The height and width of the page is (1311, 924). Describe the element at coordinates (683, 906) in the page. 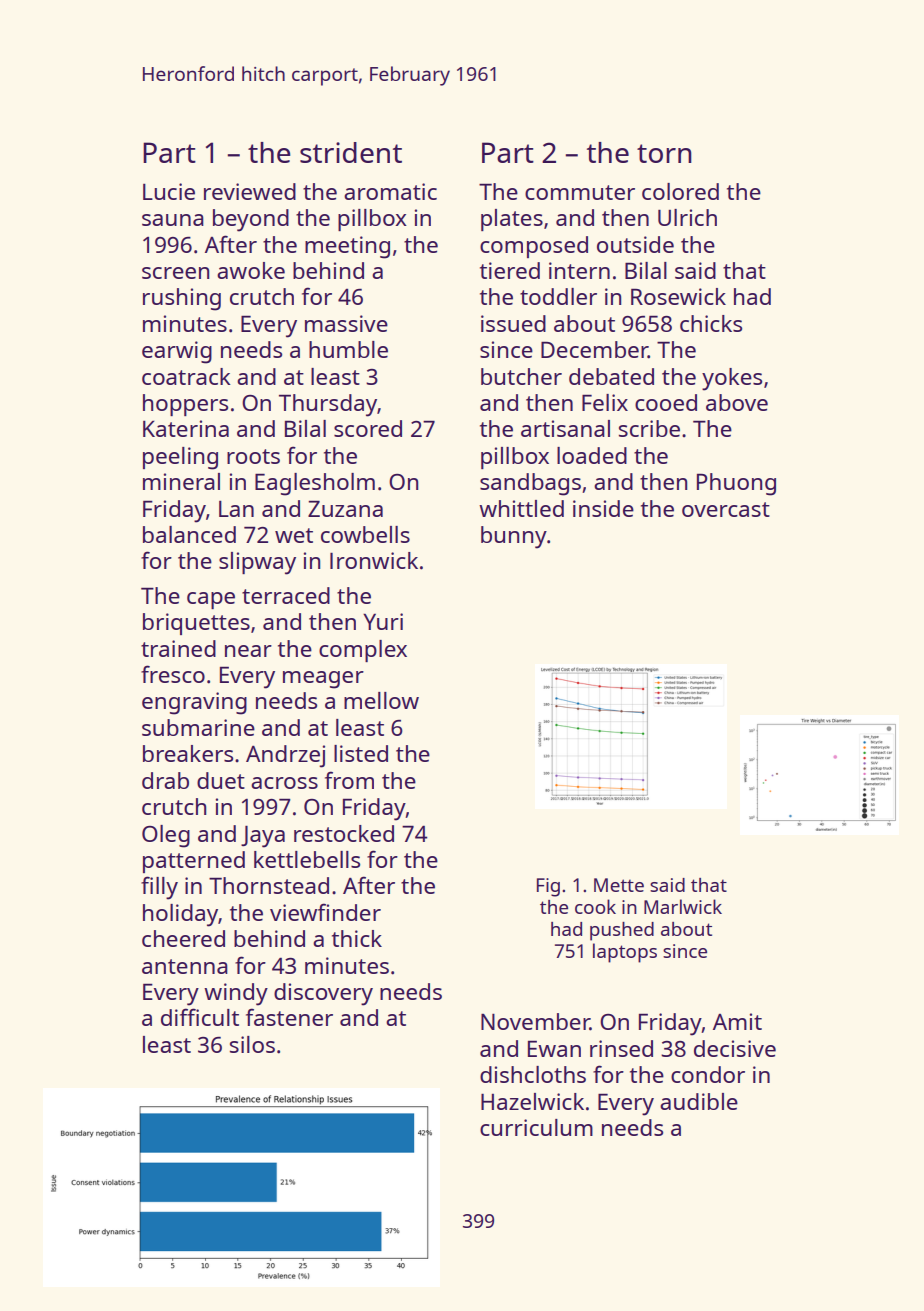

I see `Marlwick` at that location.
